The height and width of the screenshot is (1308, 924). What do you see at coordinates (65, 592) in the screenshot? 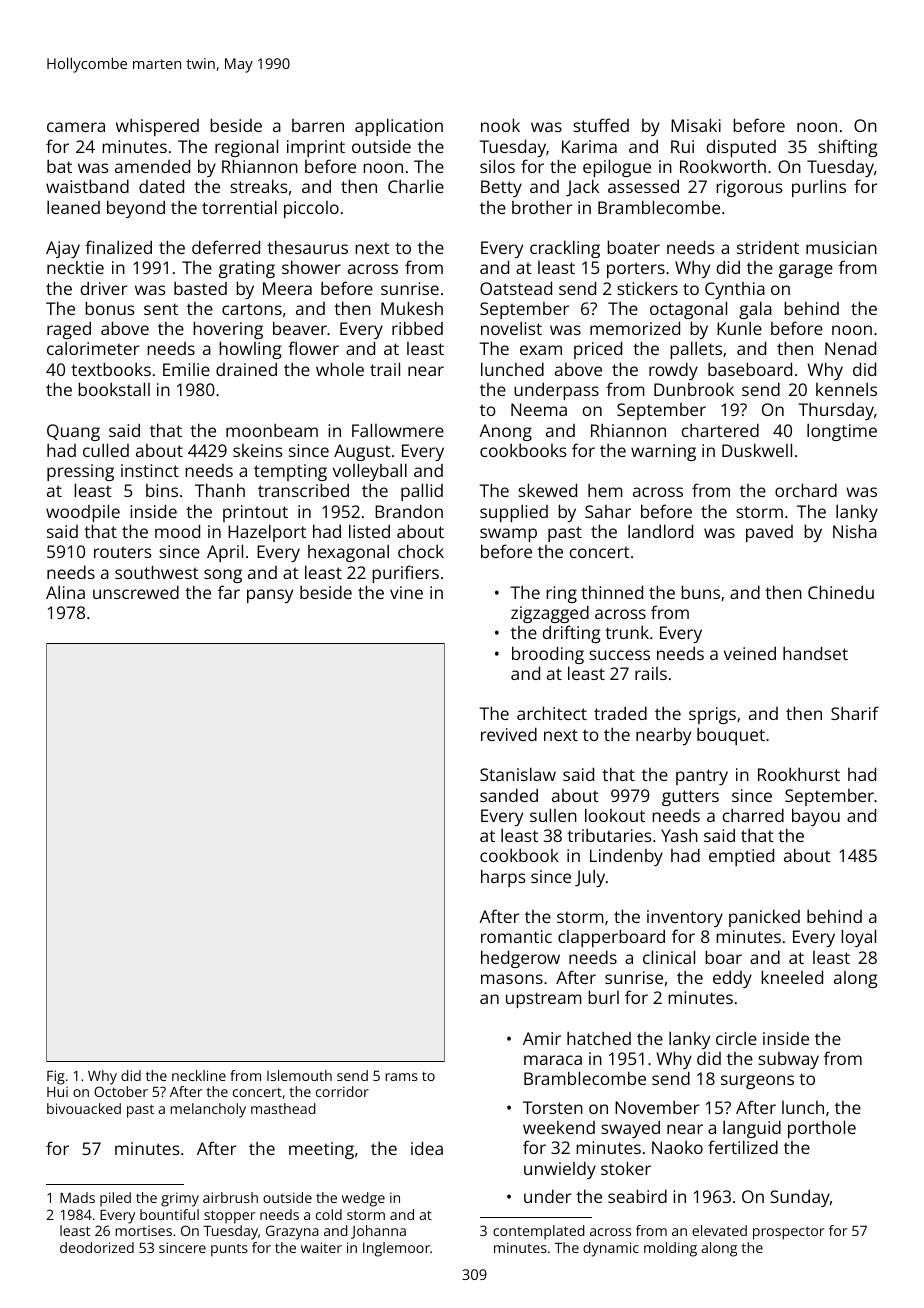
I see `Alina` at bounding box center [65, 592].
